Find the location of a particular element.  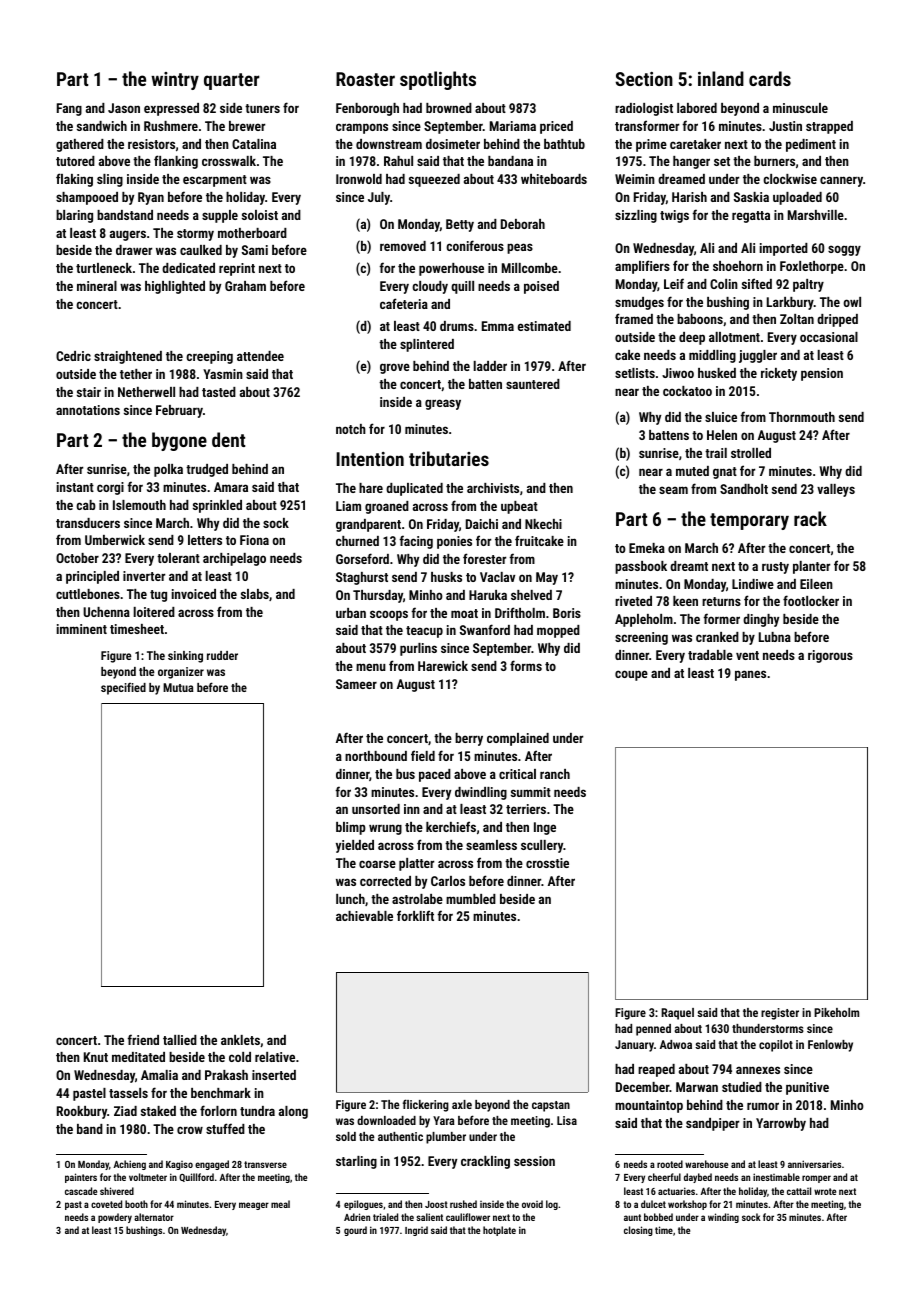

spotlights is located at coordinates (438, 80).
